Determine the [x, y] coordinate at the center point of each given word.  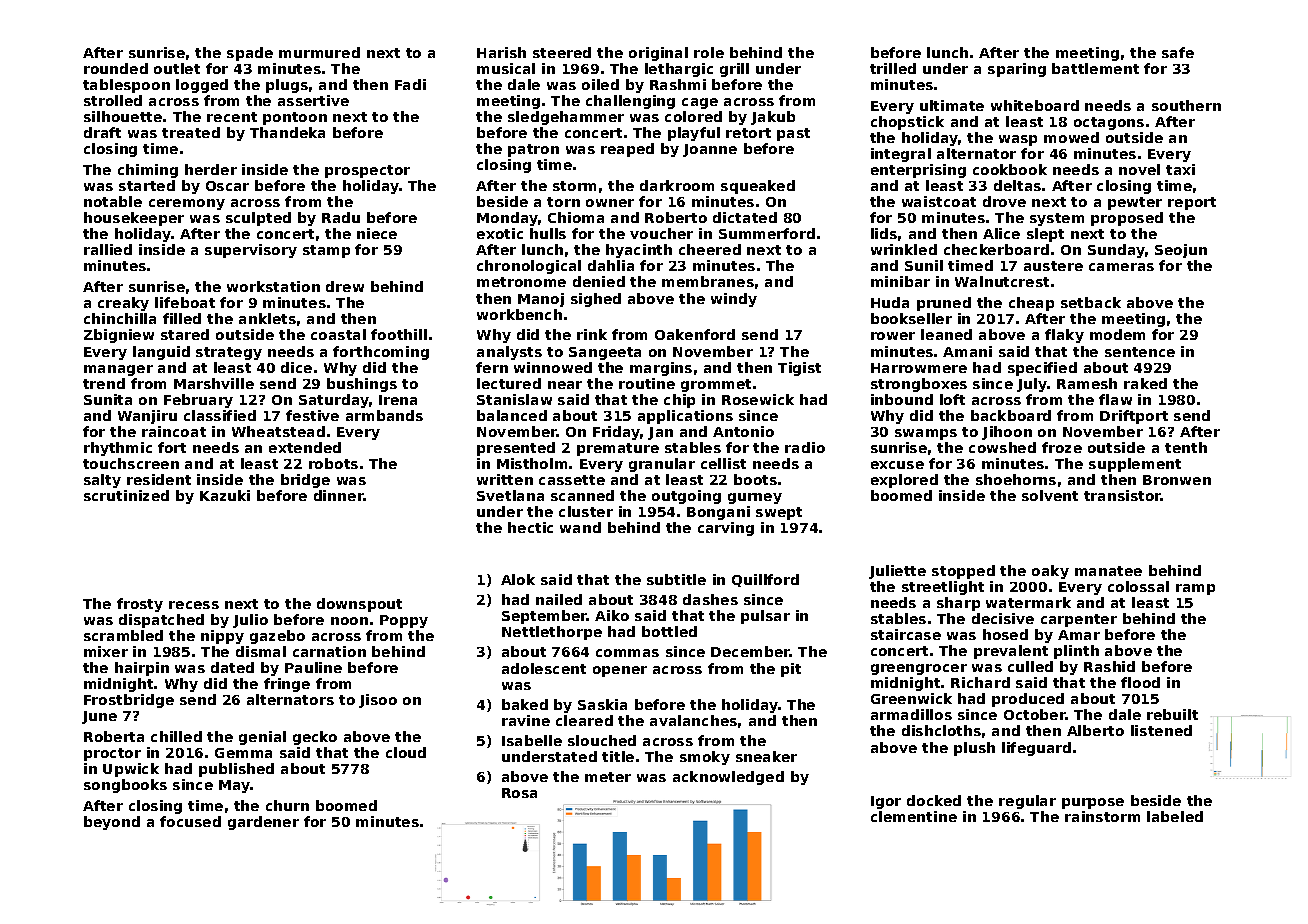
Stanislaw [514, 399]
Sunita [108, 399]
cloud [406, 752]
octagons [1109, 123]
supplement [1135, 465]
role [709, 52]
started [147, 185]
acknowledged [728, 778]
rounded [116, 68]
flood [1140, 682]
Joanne [710, 150]
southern [1186, 105]
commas [627, 653]
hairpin [142, 669]
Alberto [1095, 730]
